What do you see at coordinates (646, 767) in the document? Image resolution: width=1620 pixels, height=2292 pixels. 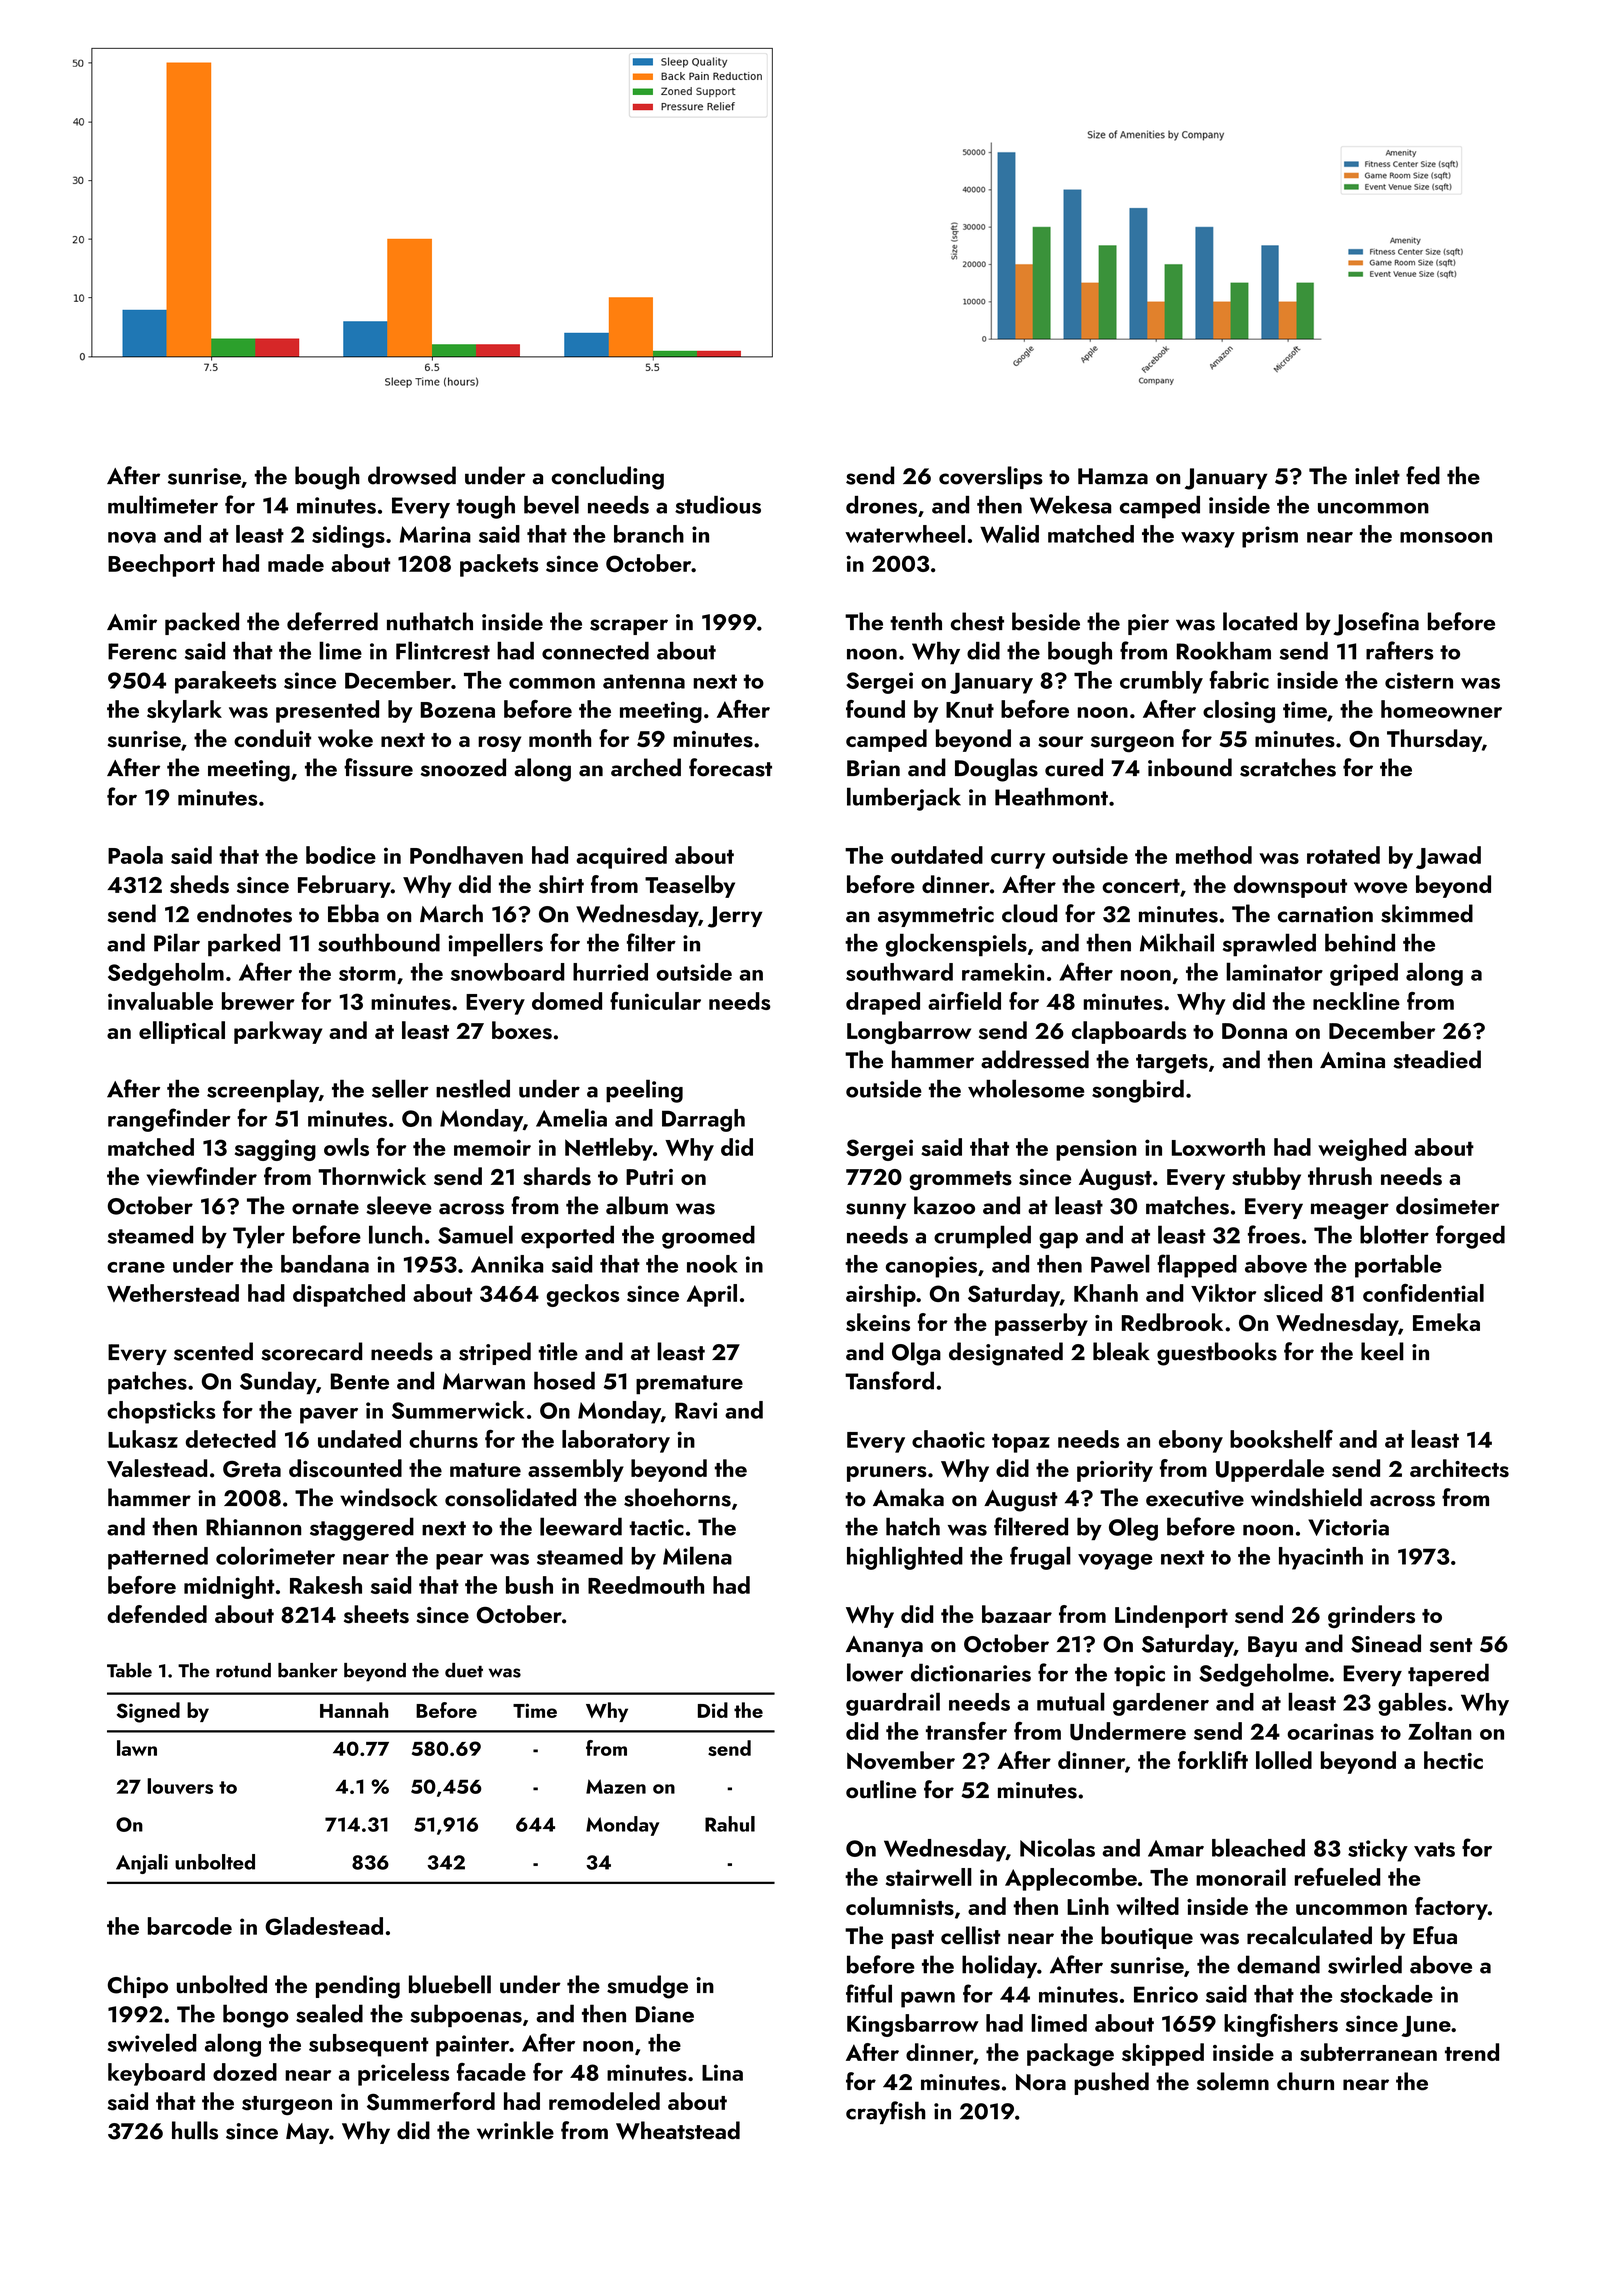 I see `arched` at bounding box center [646, 767].
